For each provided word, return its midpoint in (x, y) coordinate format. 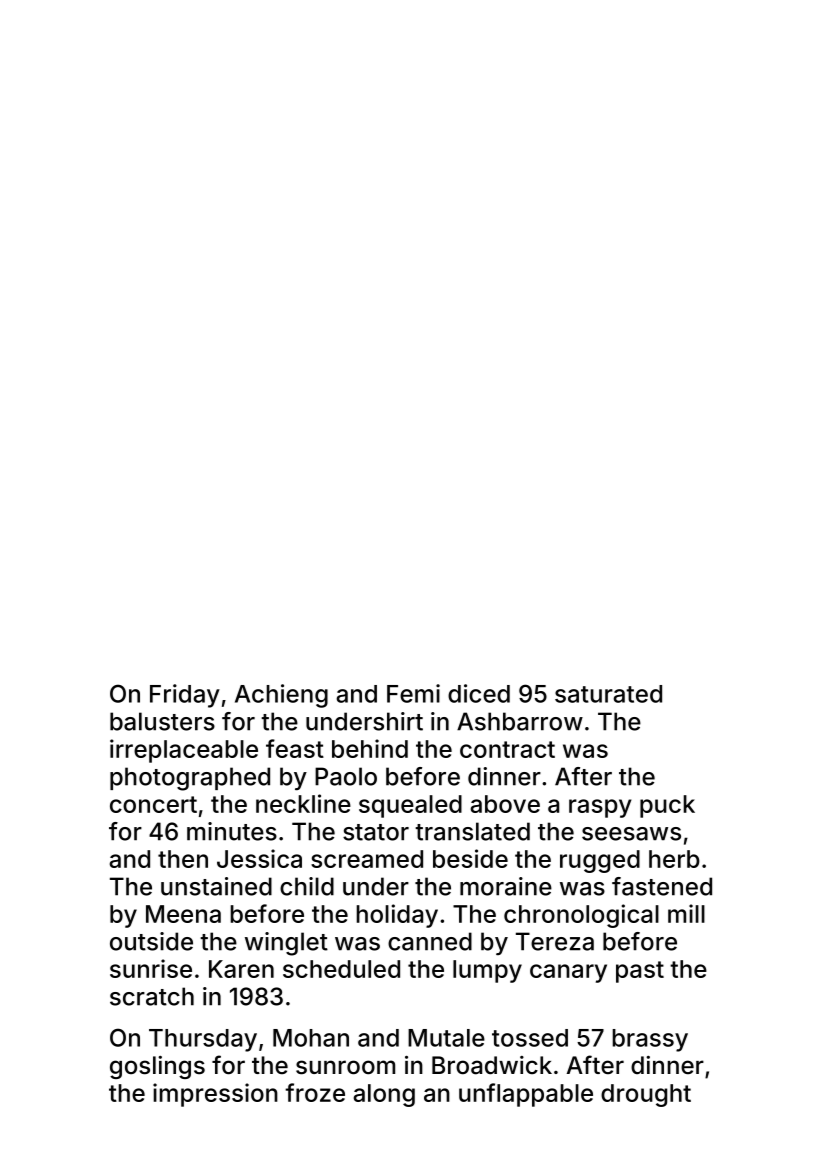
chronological (581, 916)
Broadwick (492, 1065)
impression (215, 1095)
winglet (286, 944)
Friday (185, 696)
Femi (413, 693)
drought (646, 1095)
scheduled (341, 969)
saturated (608, 694)
